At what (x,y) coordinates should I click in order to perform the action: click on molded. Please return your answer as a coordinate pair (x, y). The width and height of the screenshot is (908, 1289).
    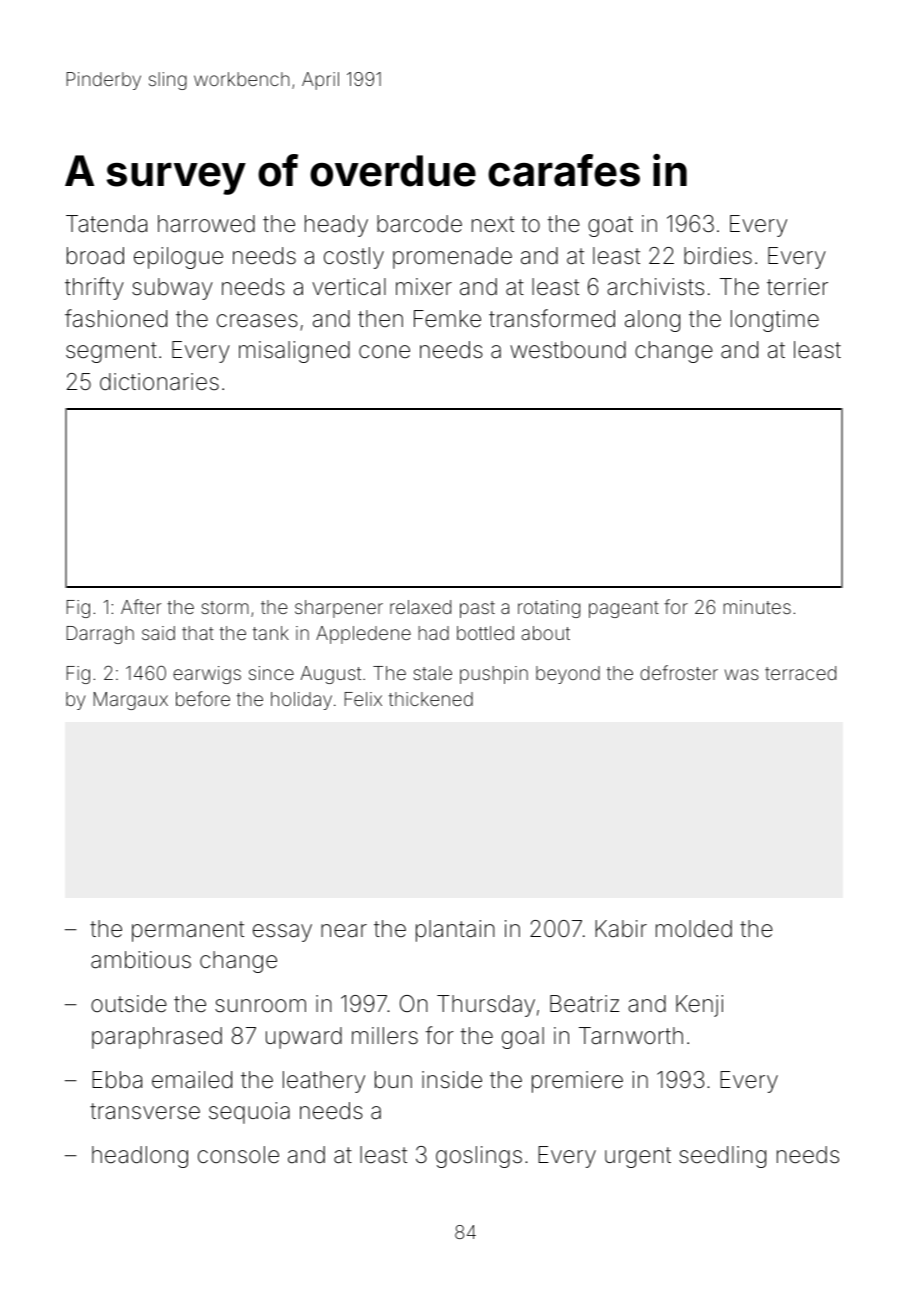
    Looking at the image, I should click on (694, 929).
